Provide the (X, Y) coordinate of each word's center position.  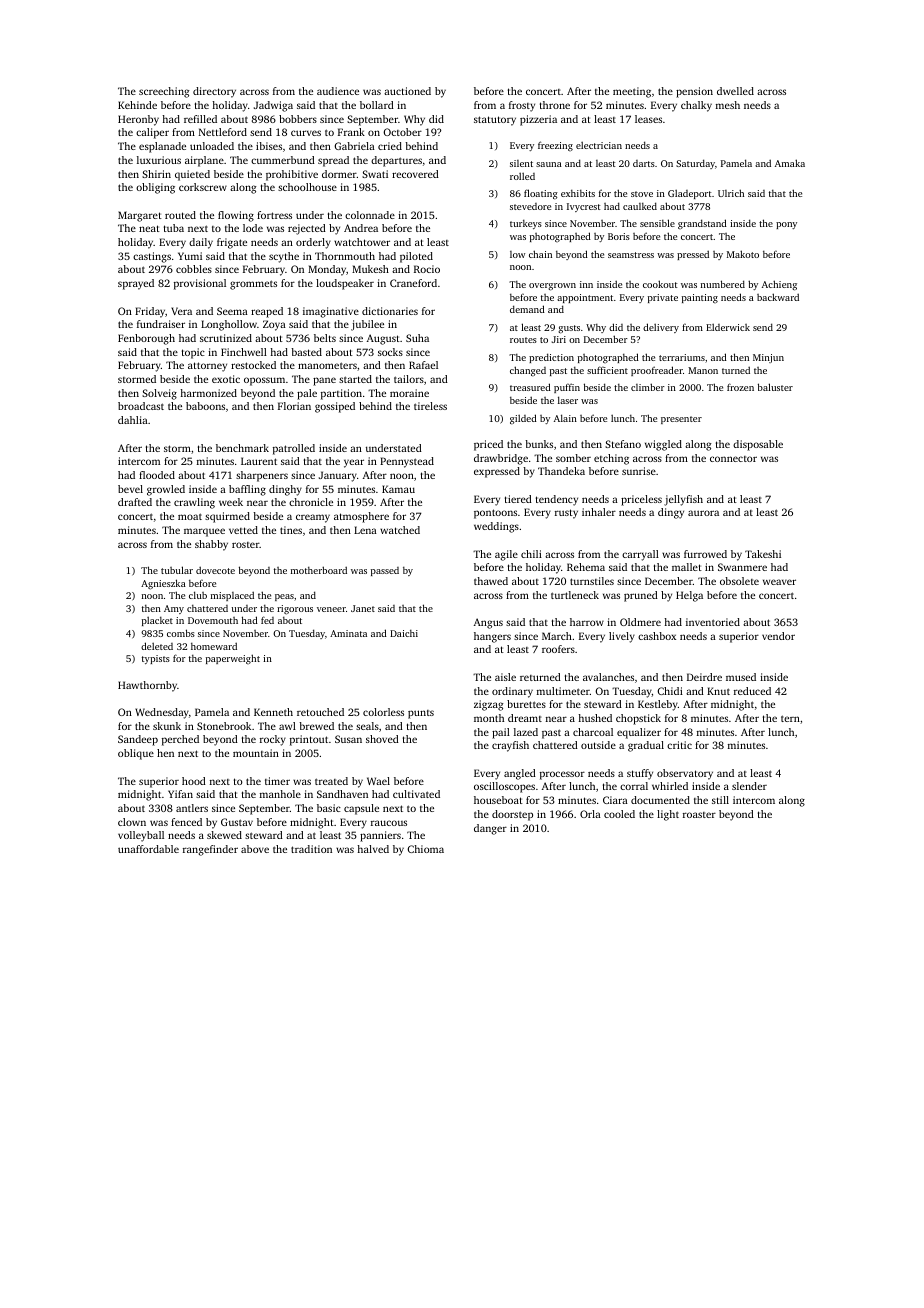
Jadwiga (273, 106)
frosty (522, 106)
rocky (273, 740)
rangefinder (210, 850)
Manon (703, 370)
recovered (415, 174)
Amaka (790, 163)
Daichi (404, 633)
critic (679, 745)
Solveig (159, 394)
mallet (687, 567)
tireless (430, 406)
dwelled (735, 91)
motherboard (319, 570)
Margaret (140, 216)
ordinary (512, 692)
